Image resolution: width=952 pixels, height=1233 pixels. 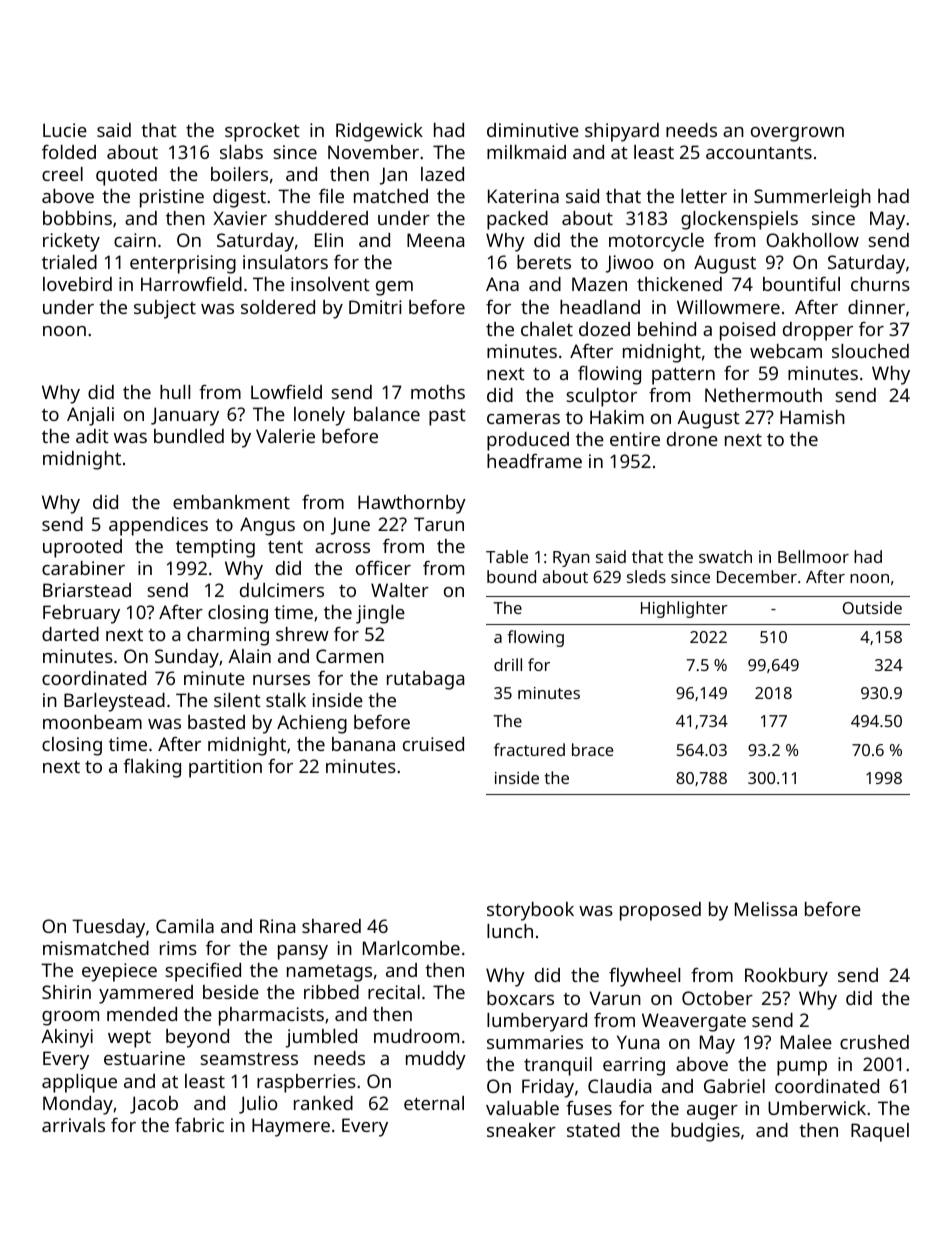 What do you see at coordinates (152, 768) in the screenshot?
I see `flaking` at bounding box center [152, 768].
